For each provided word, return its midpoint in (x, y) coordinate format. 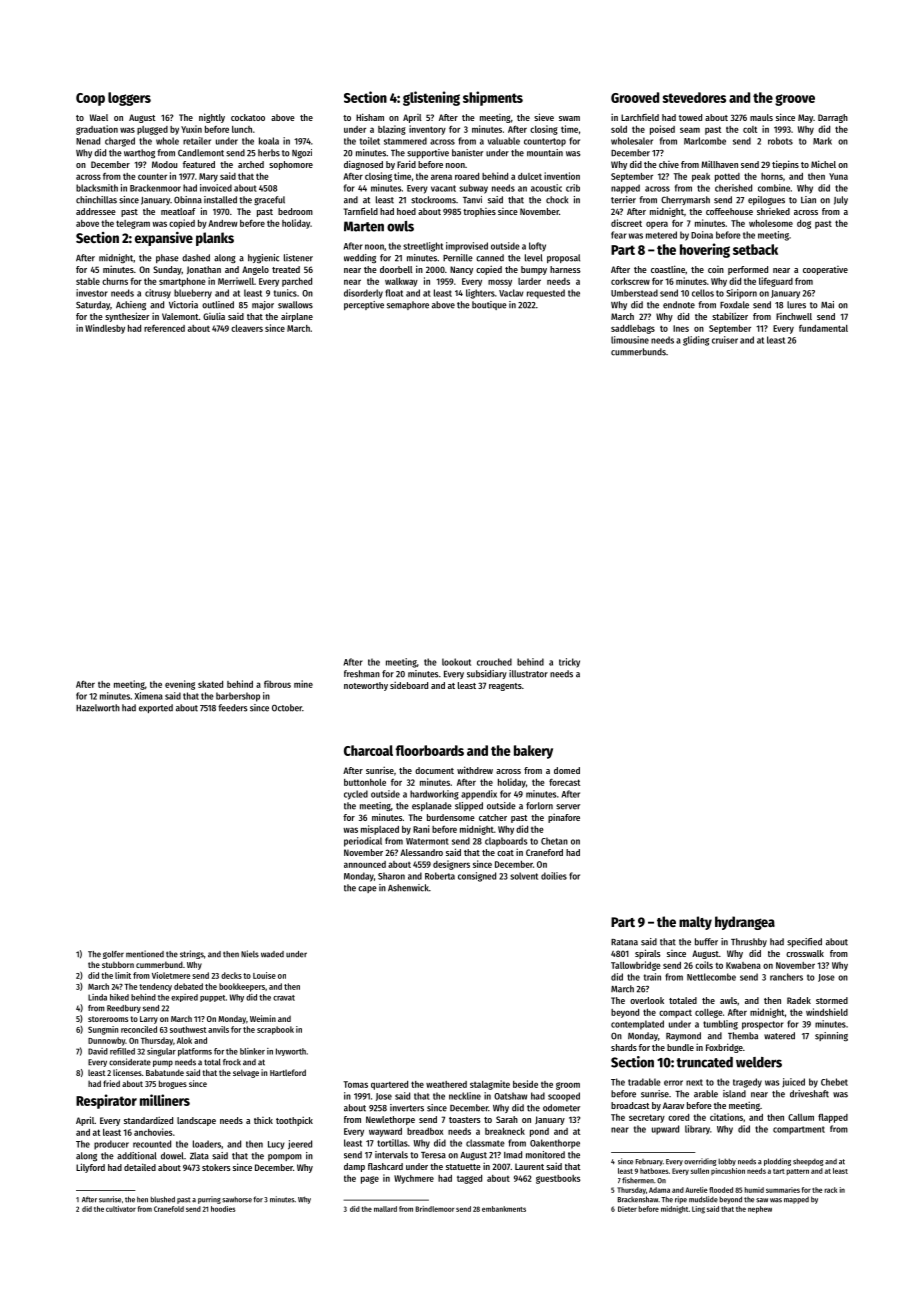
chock (557, 200)
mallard (385, 1209)
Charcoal (368, 750)
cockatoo (248, 117)
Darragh (833, 118)
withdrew (475, 770)
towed (690, 117)
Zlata (199, 1156)
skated (210, 684)
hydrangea (745, 923)
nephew (760, 1210)
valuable (504, 141)
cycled (356, 795)
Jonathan (204, 270)
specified (804, 942)
